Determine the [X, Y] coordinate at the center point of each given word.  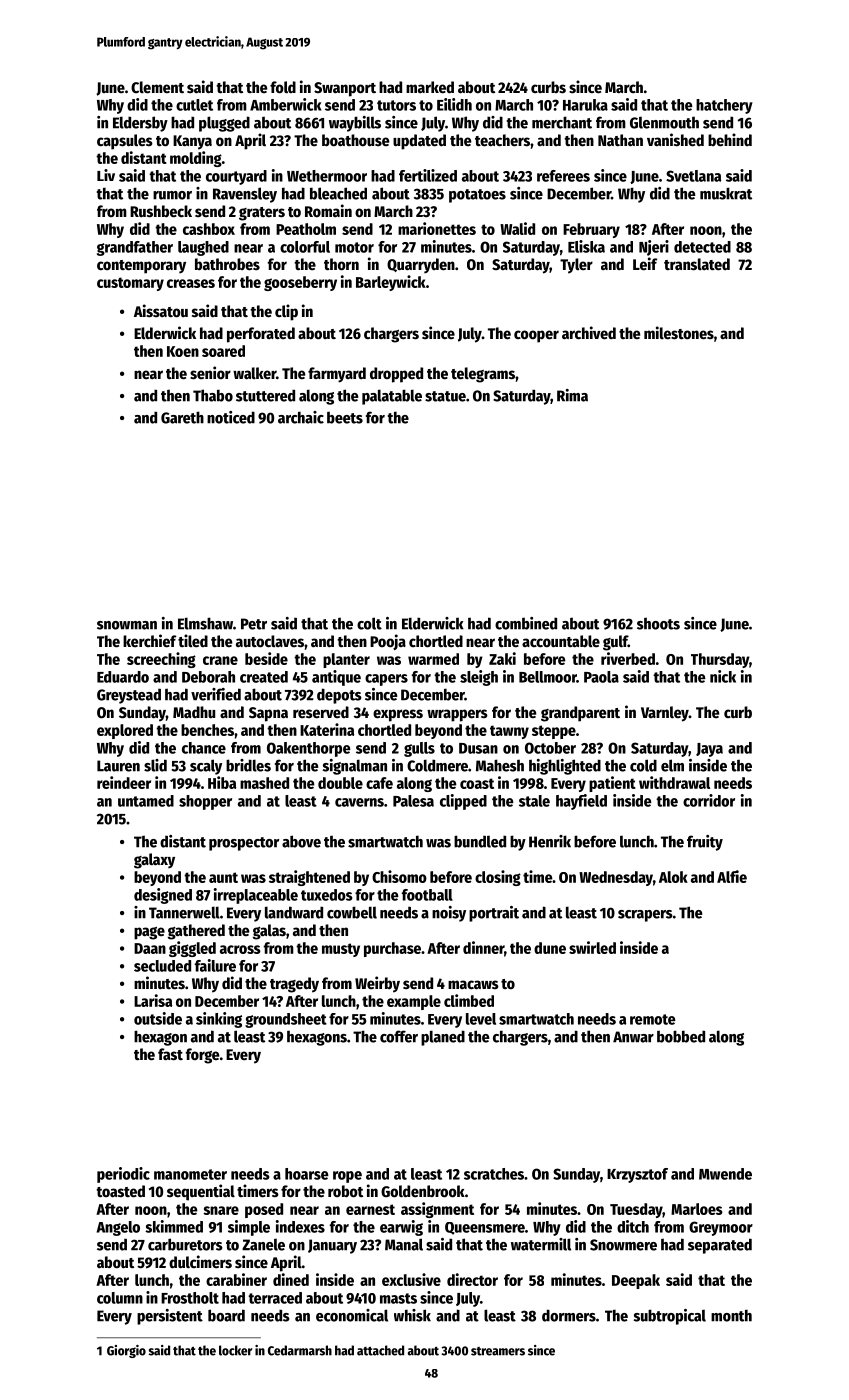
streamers [498, 1351]
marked [430, 87]
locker [235, 1350]
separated [720, 1246]
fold [283, 87]
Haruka [585, 105]
